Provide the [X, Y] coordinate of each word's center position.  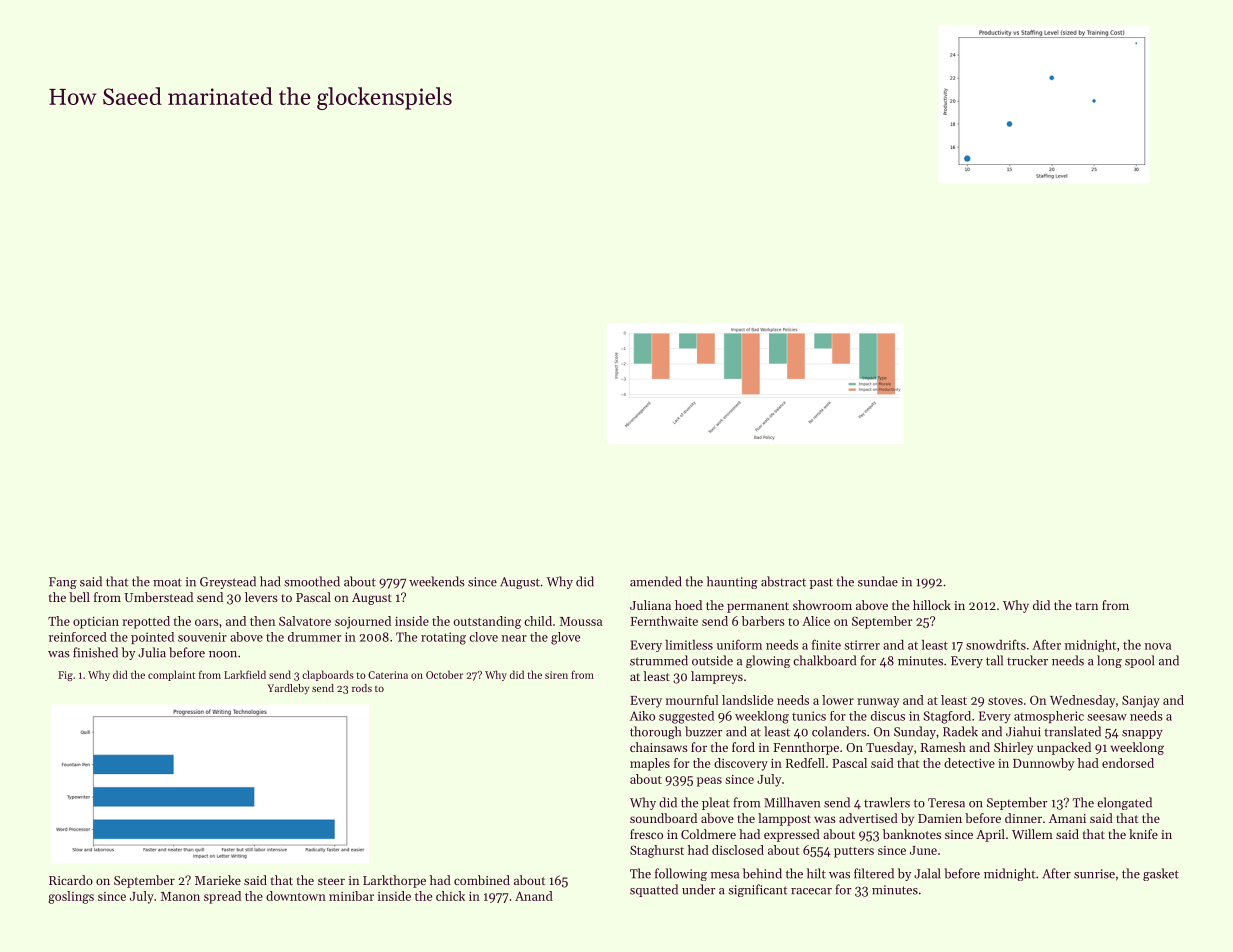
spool [1139, 661]
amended [656, 581]
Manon [180, 896]
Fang [63, 583]
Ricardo [71, 880]
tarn [1087, 606]
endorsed [1128, 763]
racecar [811, 891]
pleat [716, 803]
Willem [1032, 834]
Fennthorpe [806, 748]
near [514, 638]
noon [223, 654]
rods [362, 688]
